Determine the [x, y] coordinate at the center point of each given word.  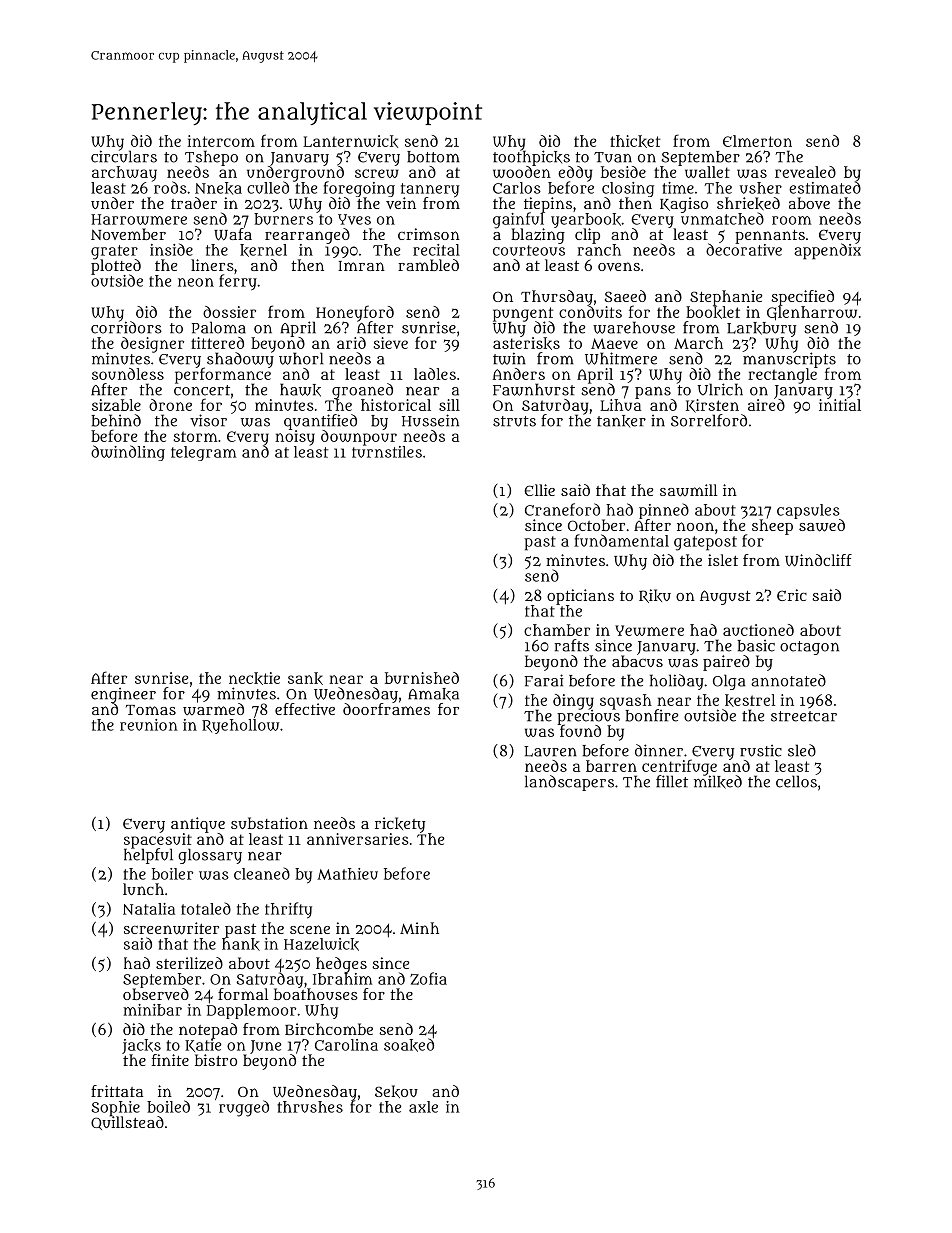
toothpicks [531, 158]
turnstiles [387, 452]
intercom [221, 141]
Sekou [396, 1091]
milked [718, 782]
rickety [400, 825]
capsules [808, 511]
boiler [172, 874]
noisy [295, 438]
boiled [168, 1106]
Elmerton [757, 141]
